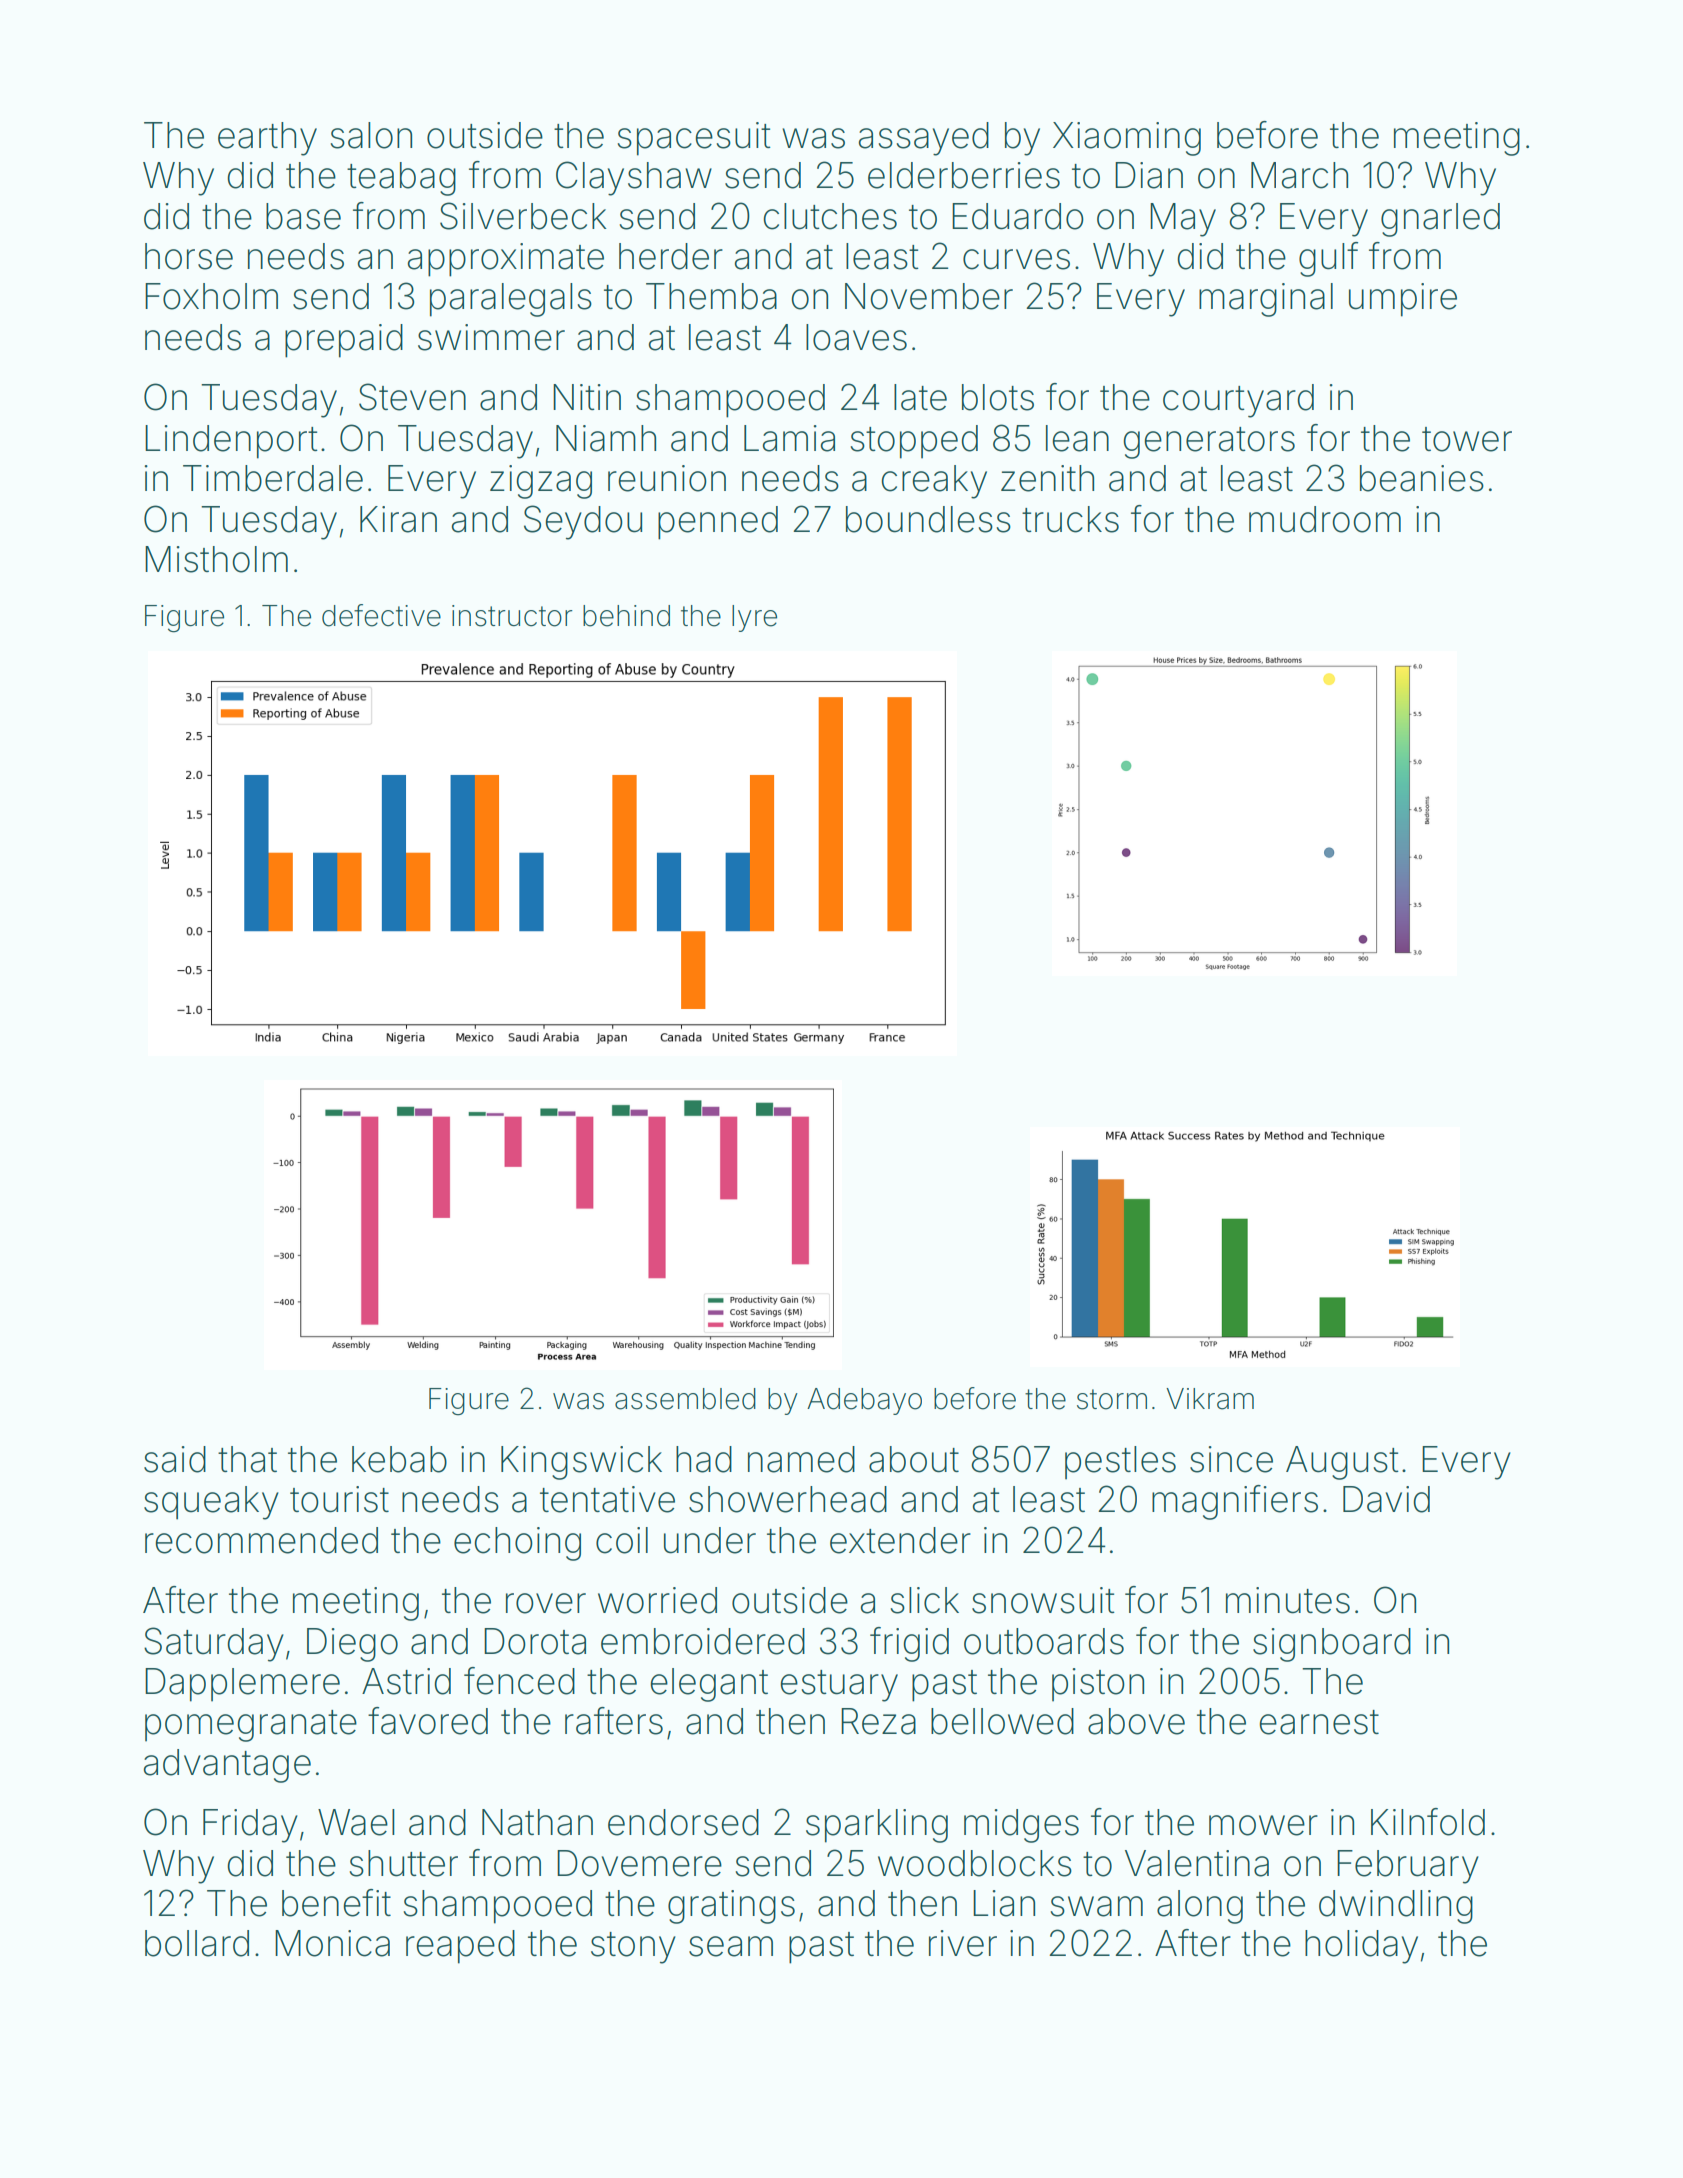 Image resolution: width=1683 pixels, height=2178 pixels. I want to click on lyre, so click(754, 618).
